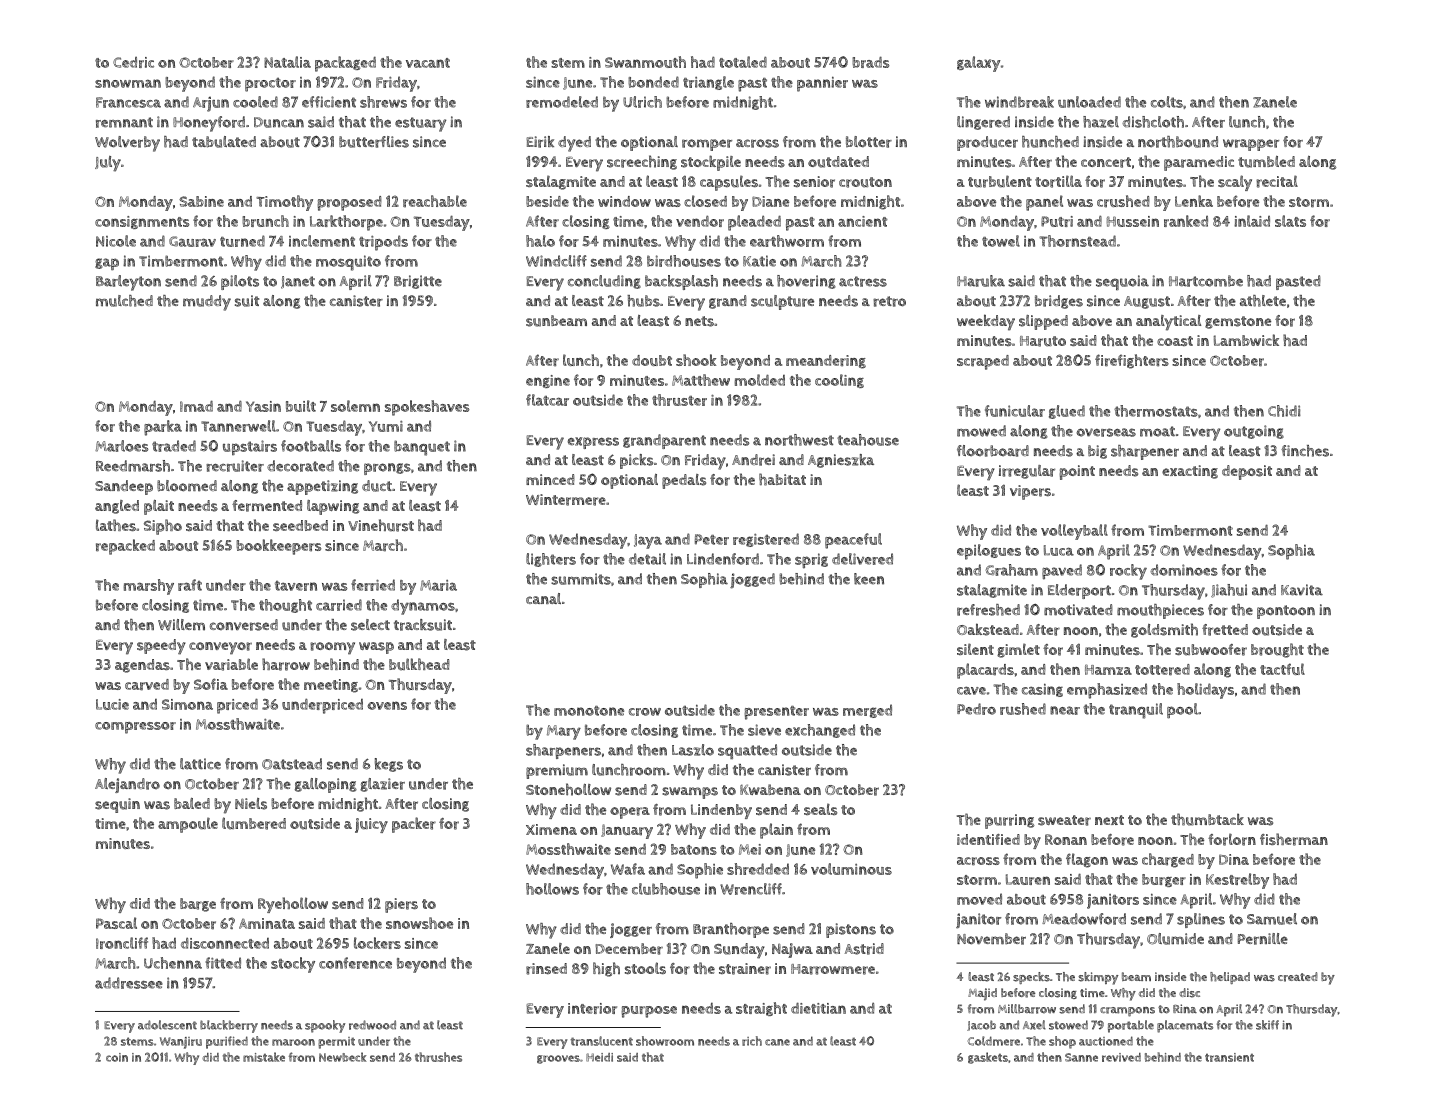 This screenshot has width=1435, height=1109. I want to click on bulkhead, so click(419, 664).
